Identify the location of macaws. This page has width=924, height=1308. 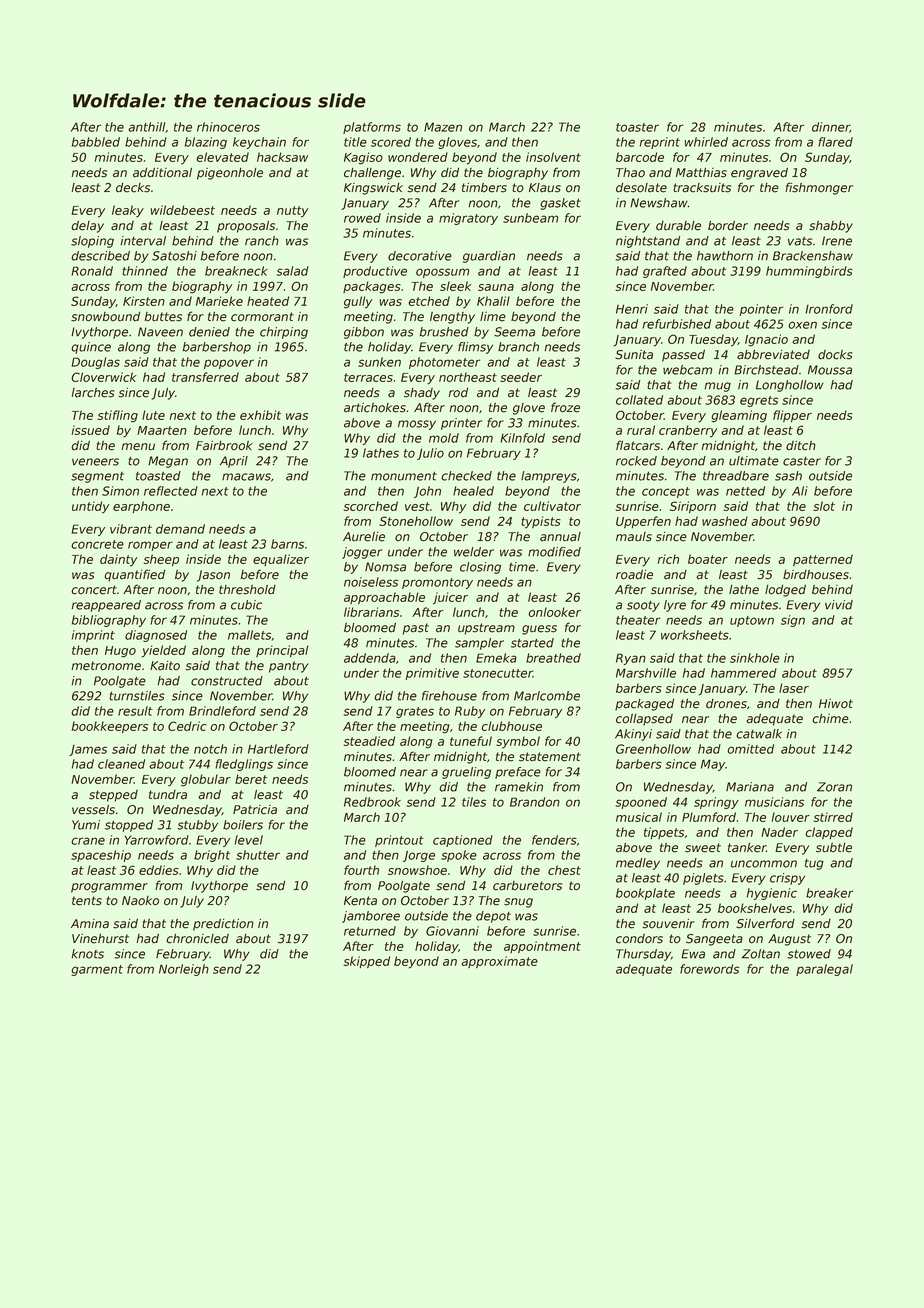
(246, 477).
